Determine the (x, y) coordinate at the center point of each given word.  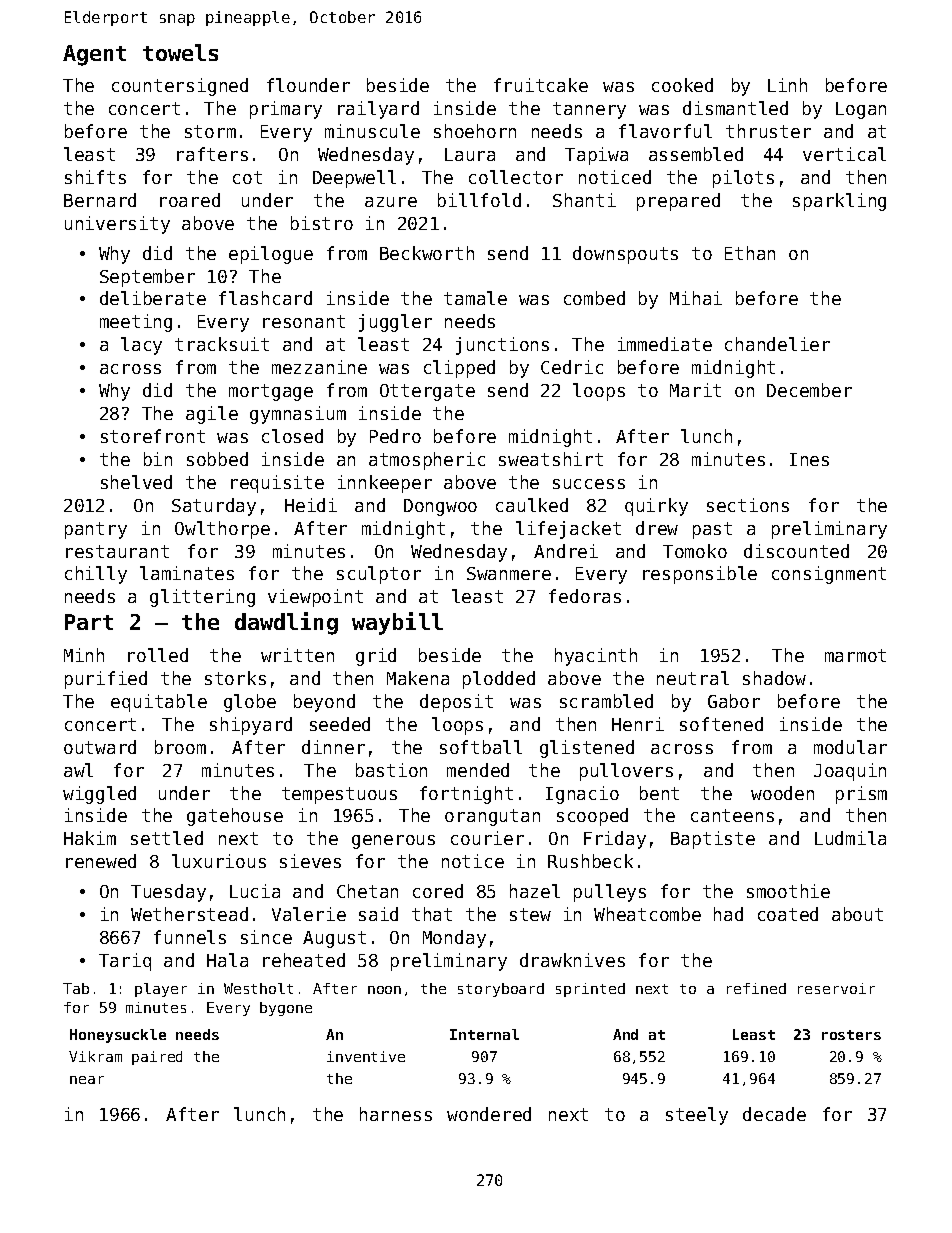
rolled (158, 655)
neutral (693, 678)
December (809, 390)
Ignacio (582, 795)
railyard (378, 110)
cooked (682, 85)
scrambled (606, 701)
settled (167, 838)
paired (157, 1058)
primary (286, 110)
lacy (141, 346)
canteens (732, 815)
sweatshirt (551, 459)
